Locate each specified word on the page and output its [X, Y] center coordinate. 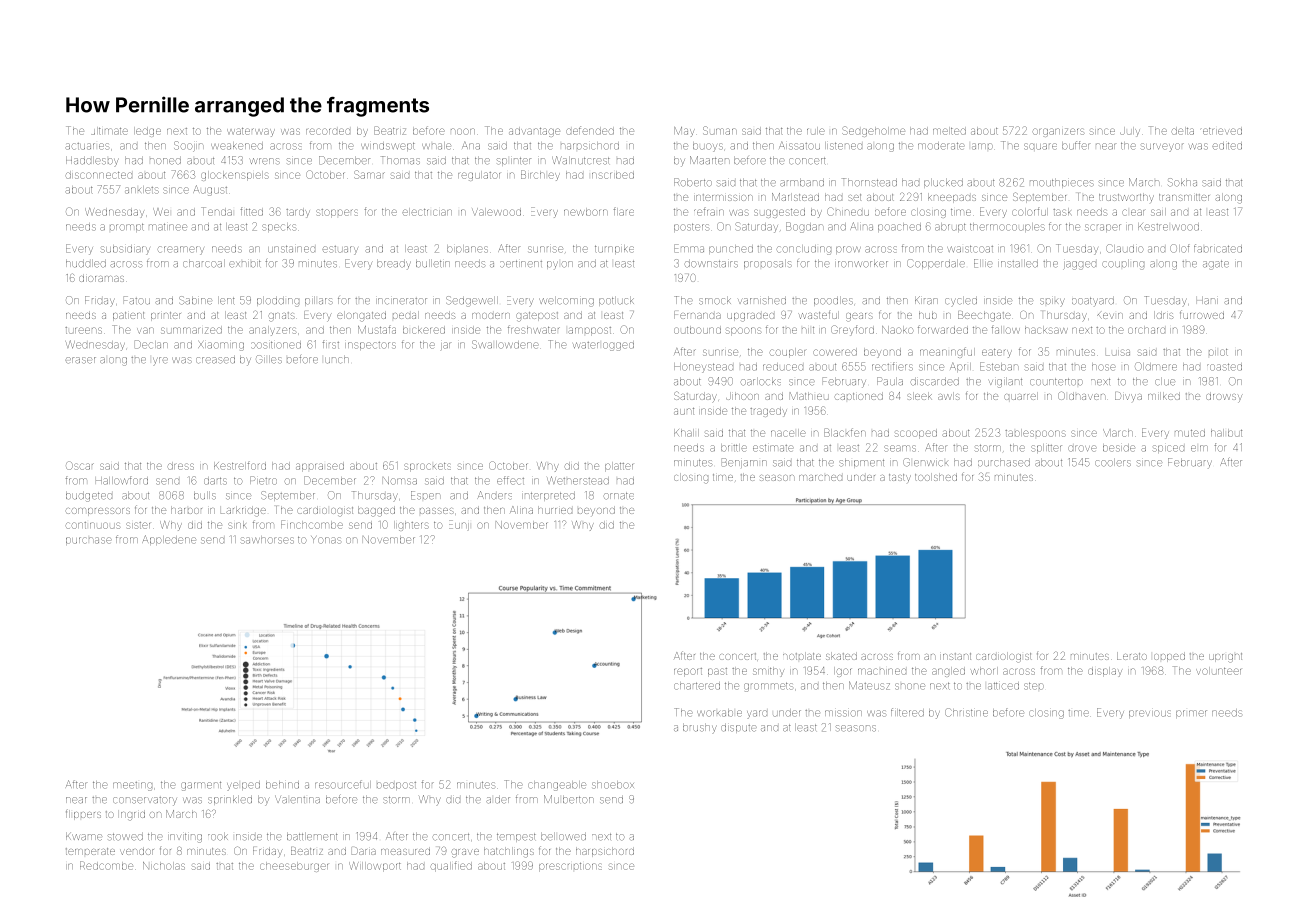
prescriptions [570, 867]
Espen [425, 495]
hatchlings [509, 852]
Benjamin [744, 463]
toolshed [936, 477]
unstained [291, 249]
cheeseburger [294, 867]
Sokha [1182, 182]
